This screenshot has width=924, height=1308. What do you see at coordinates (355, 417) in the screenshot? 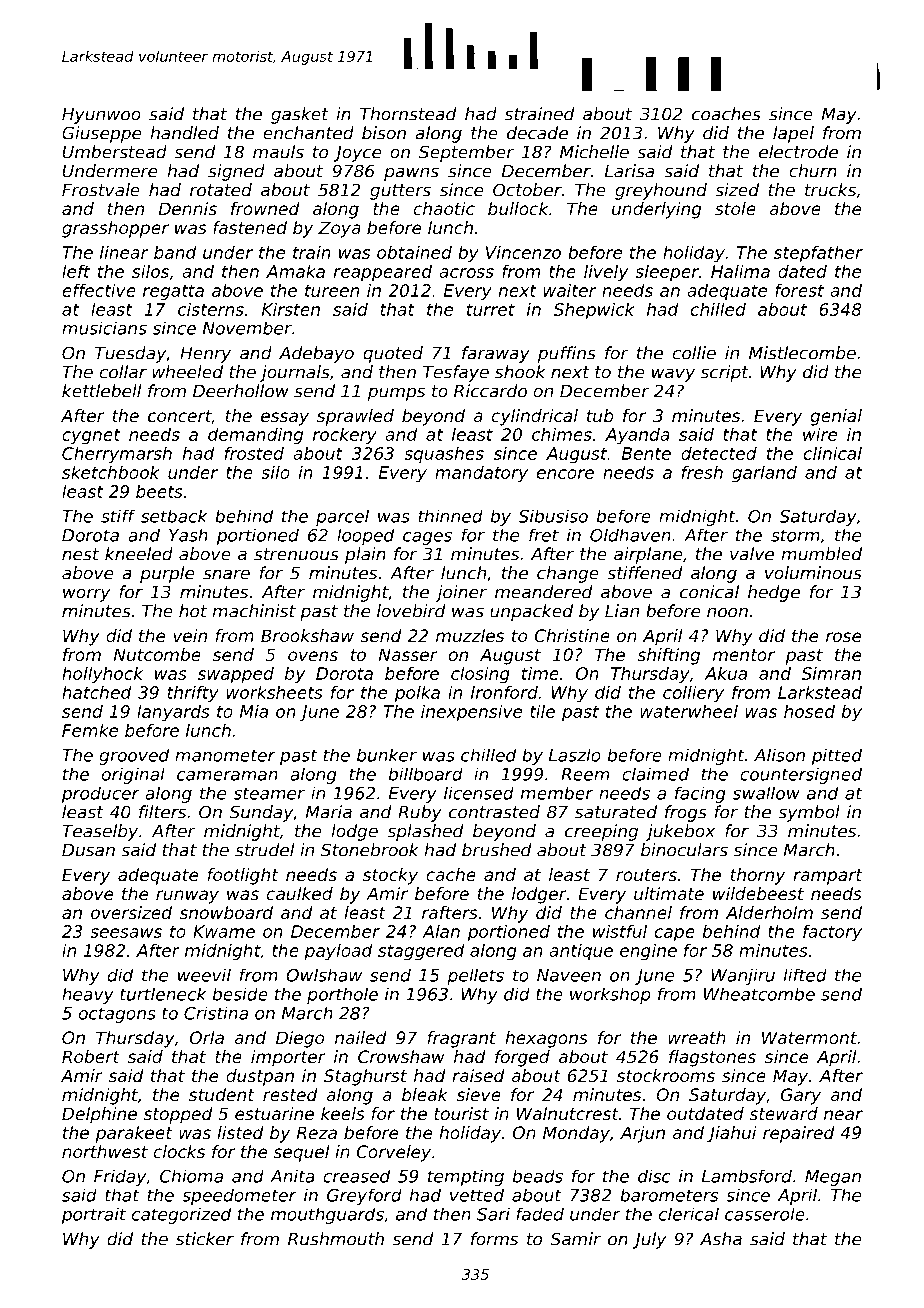
I see `sprawled` at bounding box center [355, 417].
